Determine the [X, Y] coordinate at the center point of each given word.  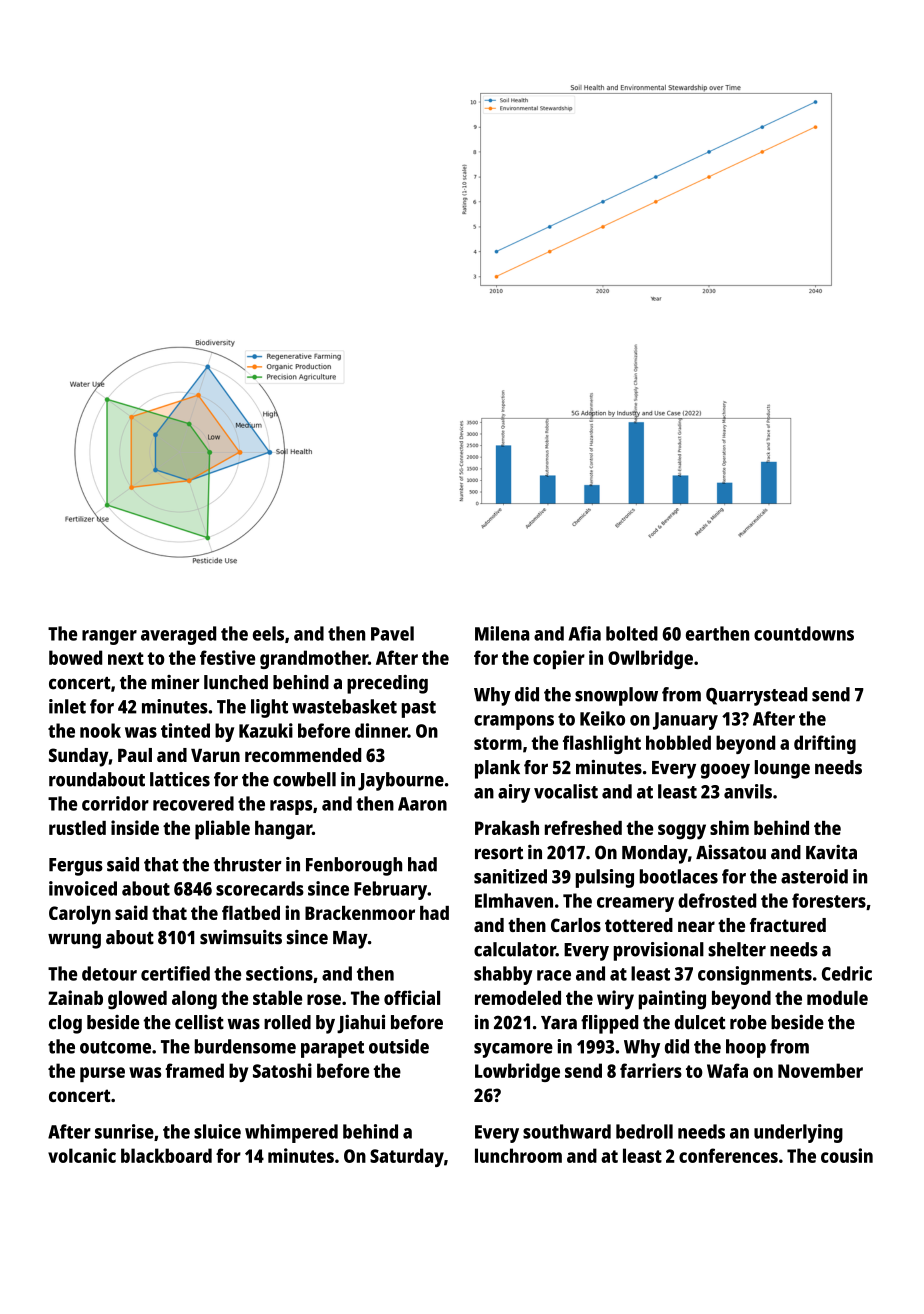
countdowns [804, 633]
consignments [755, 975]
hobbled [678, 742]
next [126, 658]
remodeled [518, 998]
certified [175, 973]
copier [559, 659]
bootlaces [679, 876]
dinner [381, 730]
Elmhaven [514, 900]
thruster [247, 864]
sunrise [124, 1131]
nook [100, 730]
